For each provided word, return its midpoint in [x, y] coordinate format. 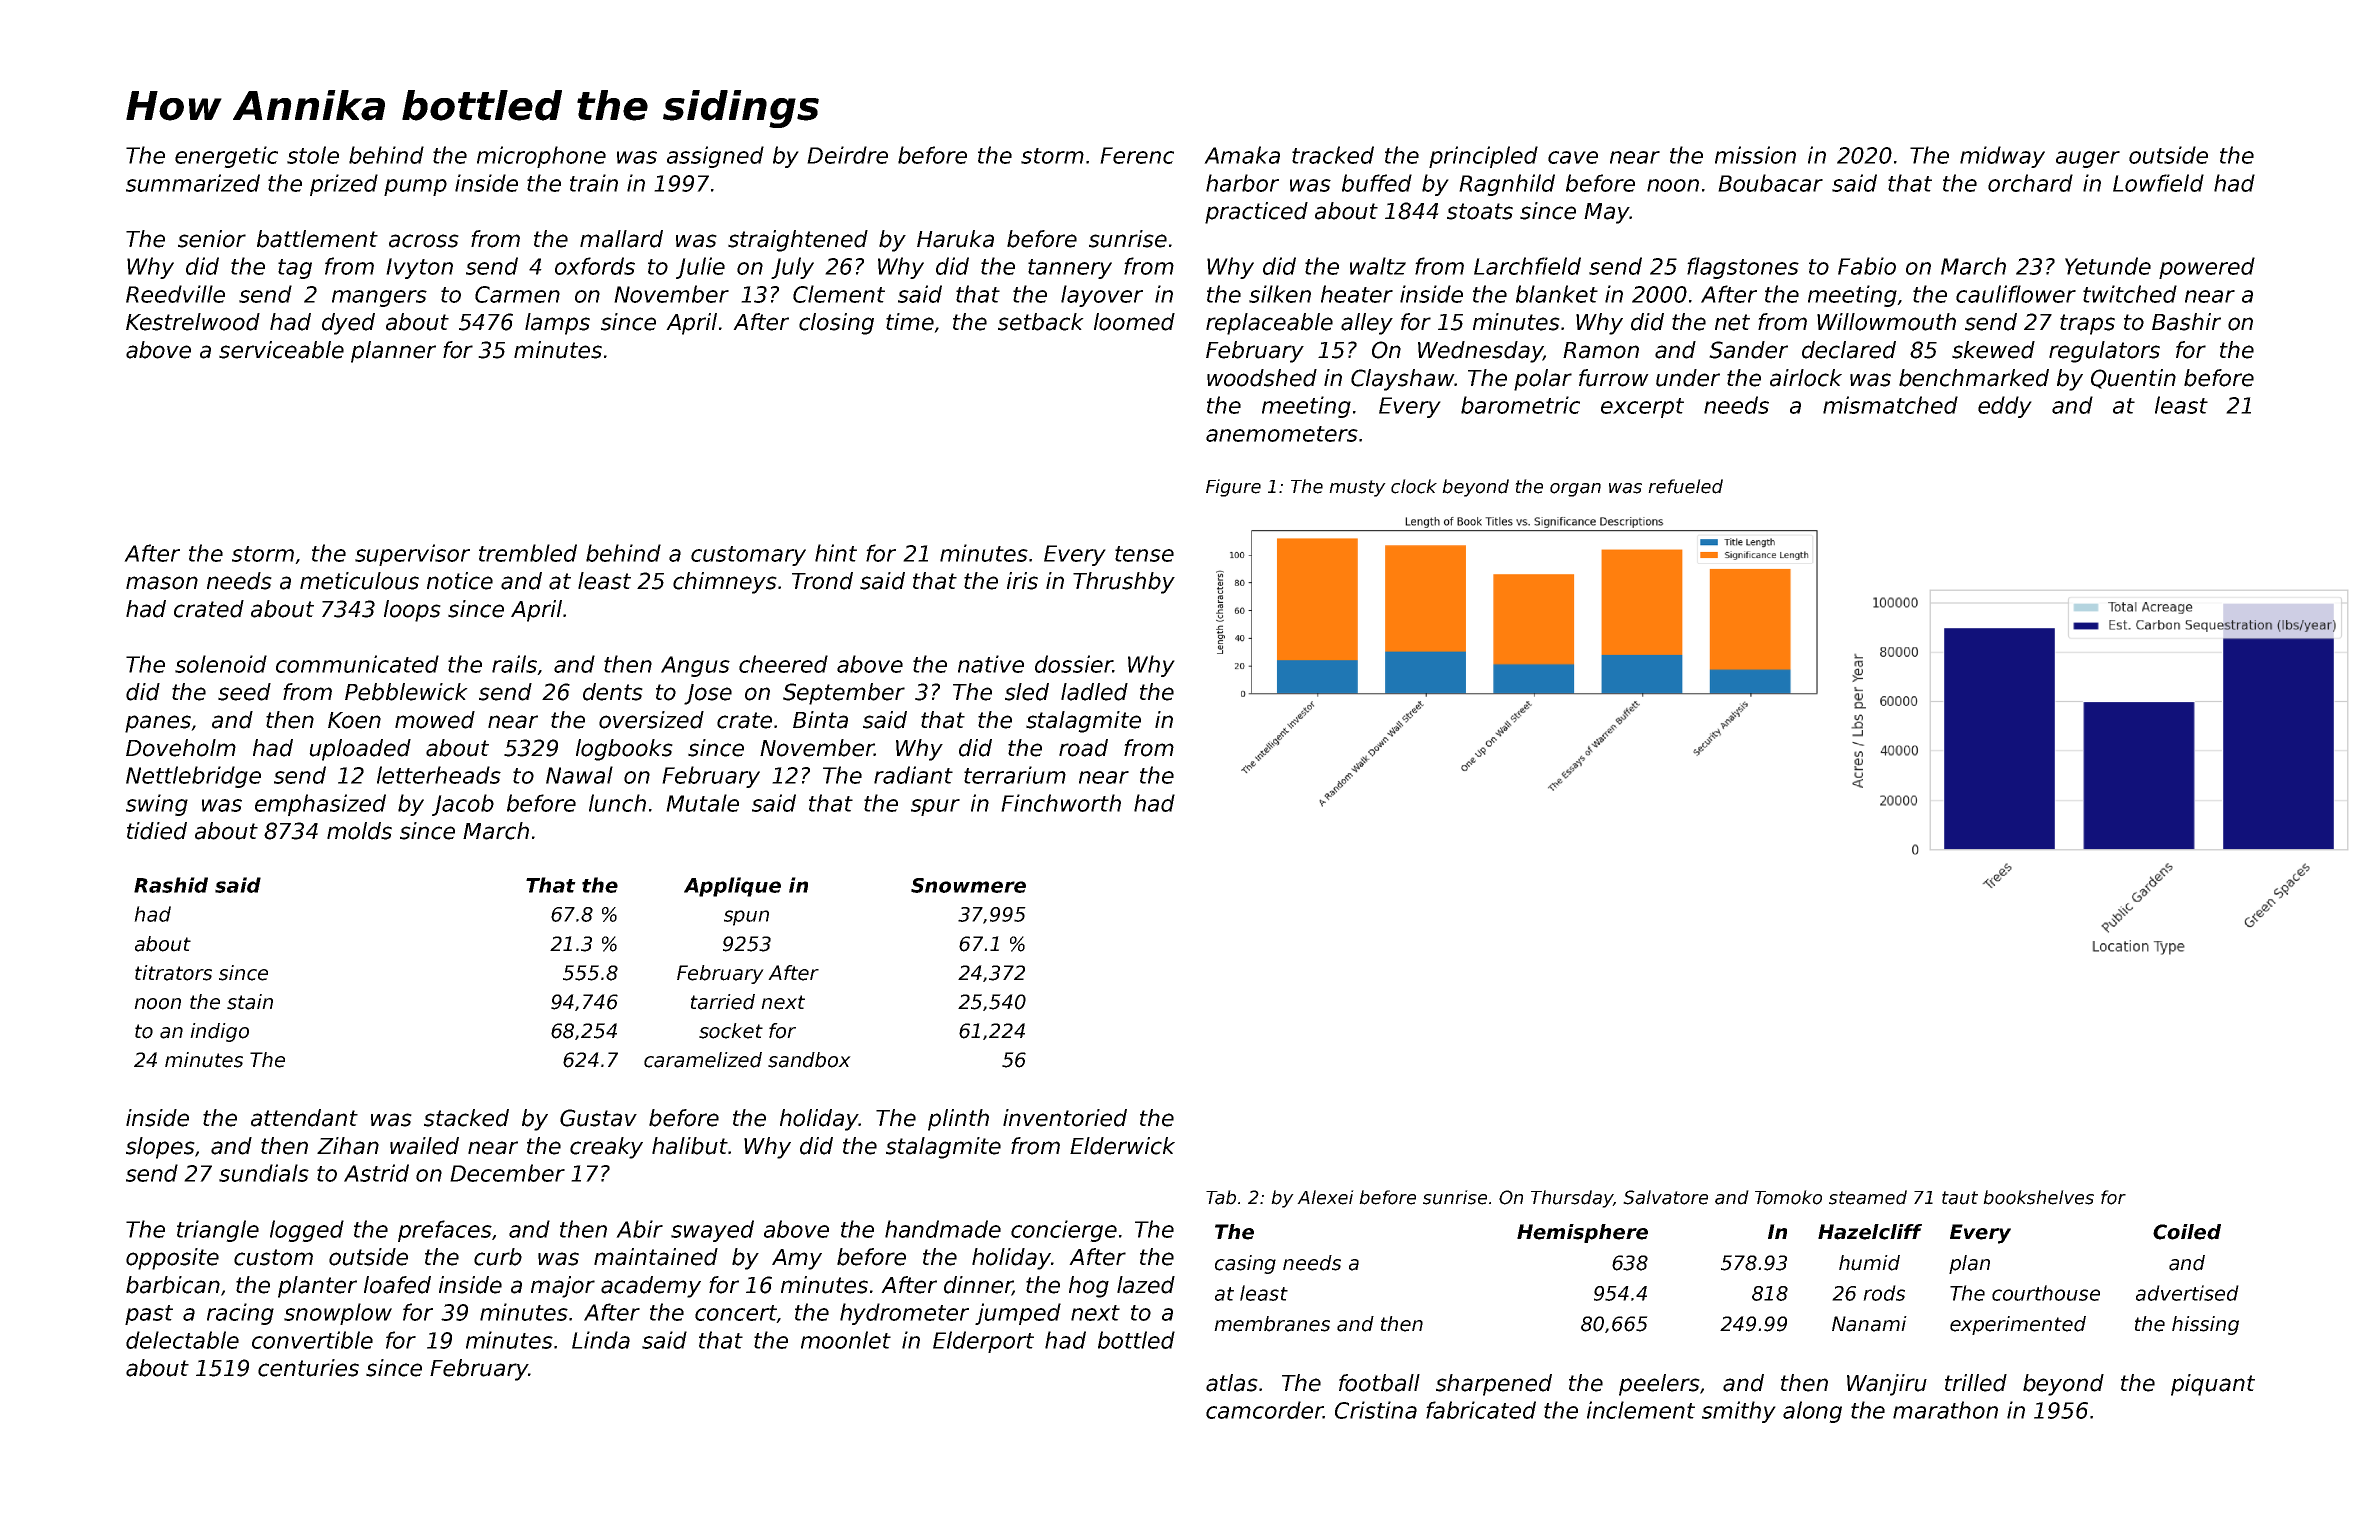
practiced [1256, 213]
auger [2088, 159]
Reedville [175, 294]
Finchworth [1061, 803]
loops [412, 611]
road [1083, 748]
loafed [397, 1285]
